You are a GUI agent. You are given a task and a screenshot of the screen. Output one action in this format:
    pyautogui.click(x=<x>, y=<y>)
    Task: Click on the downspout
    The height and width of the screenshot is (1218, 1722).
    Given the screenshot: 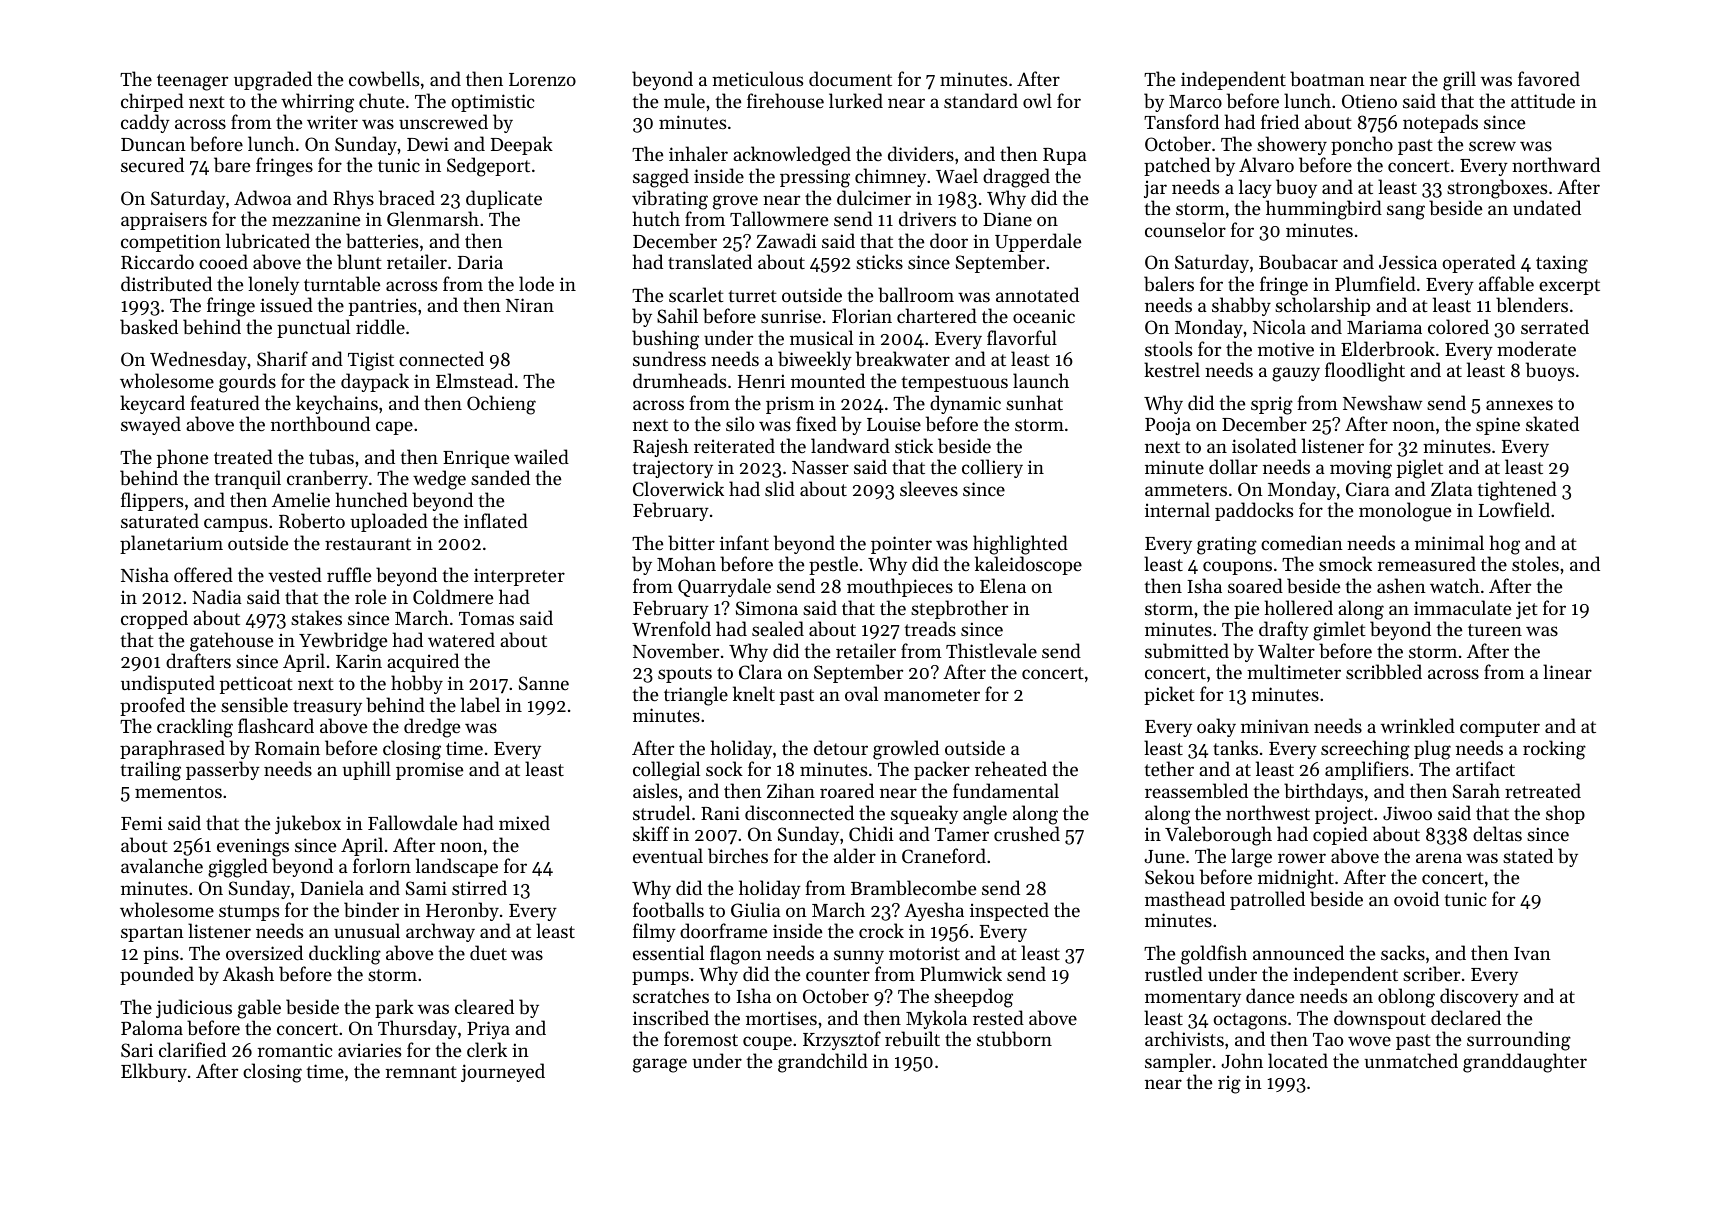 What is the action you would take?
    pyautogui.click(x=1380, y=1019)
